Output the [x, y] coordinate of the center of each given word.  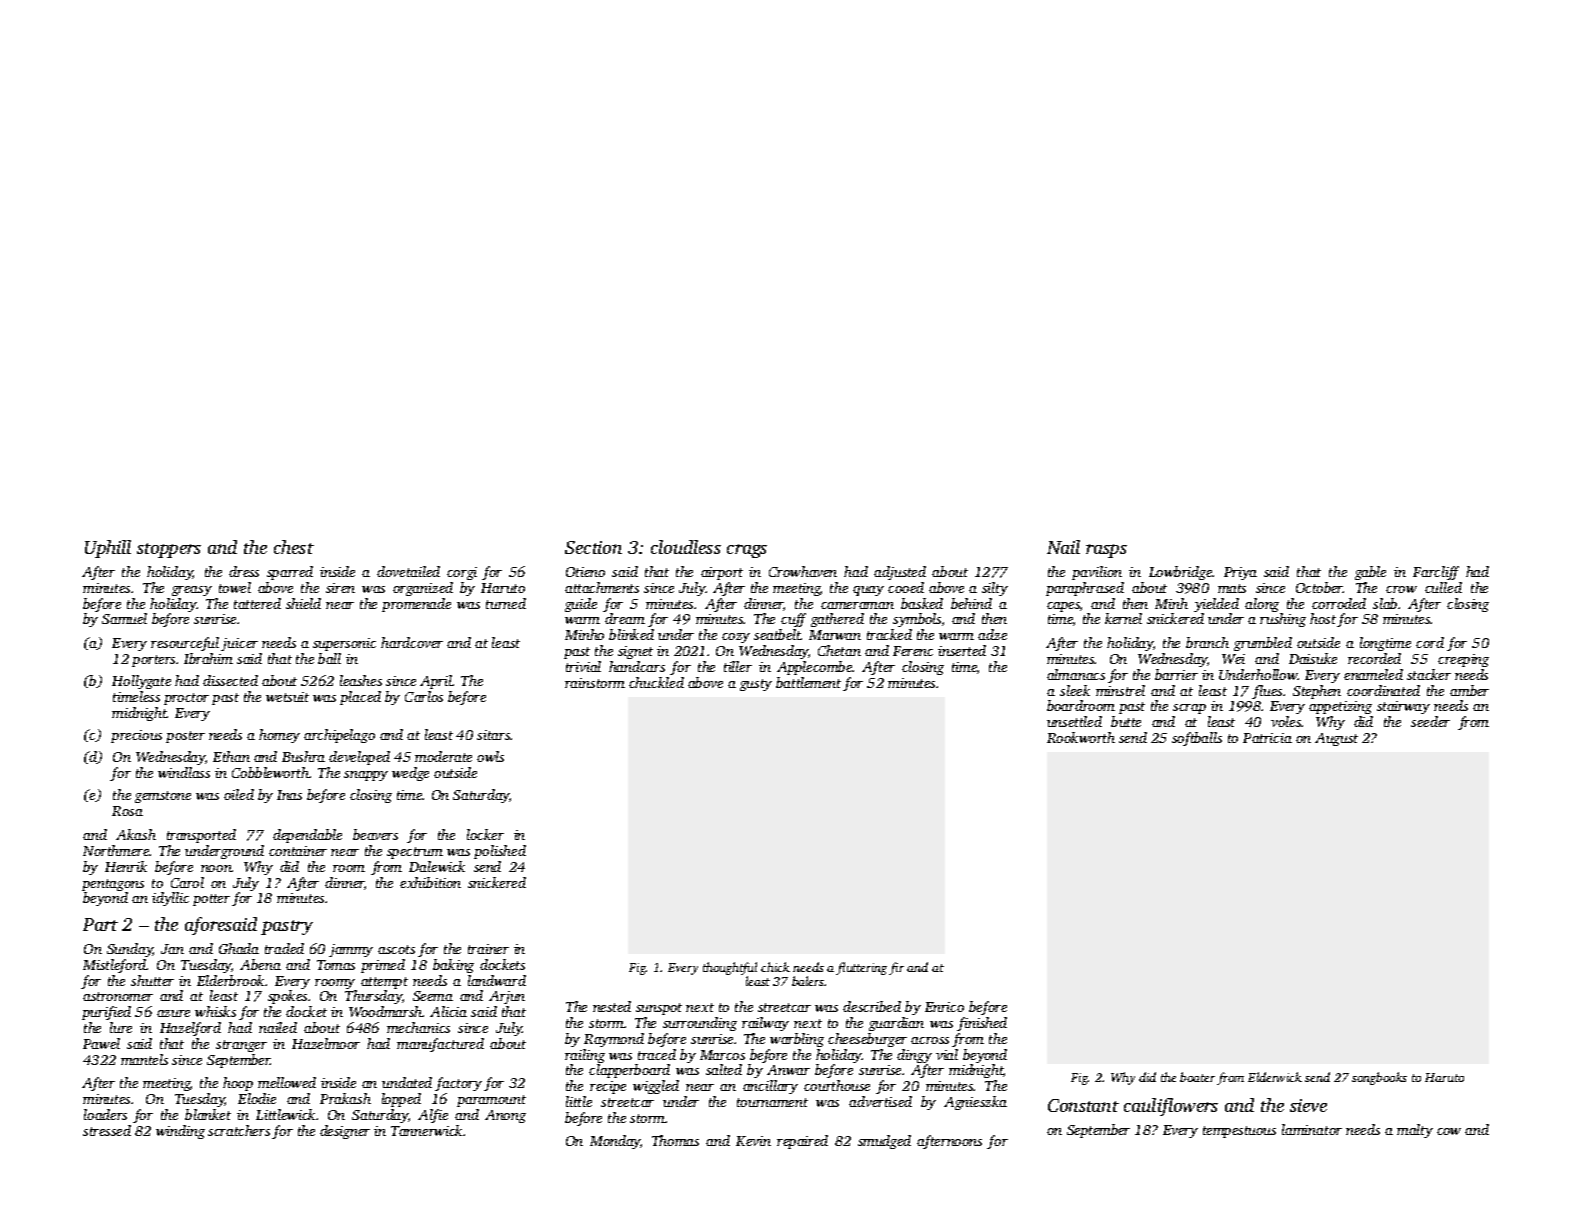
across [930, 1040]
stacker [1429, 674]
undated [407, 1082]
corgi [462, 573]
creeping [1463, 660]
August [1336, 739]
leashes [361, 680]
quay [868, 591]
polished [500, 852]
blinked [631, 634]
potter [211, 900]
